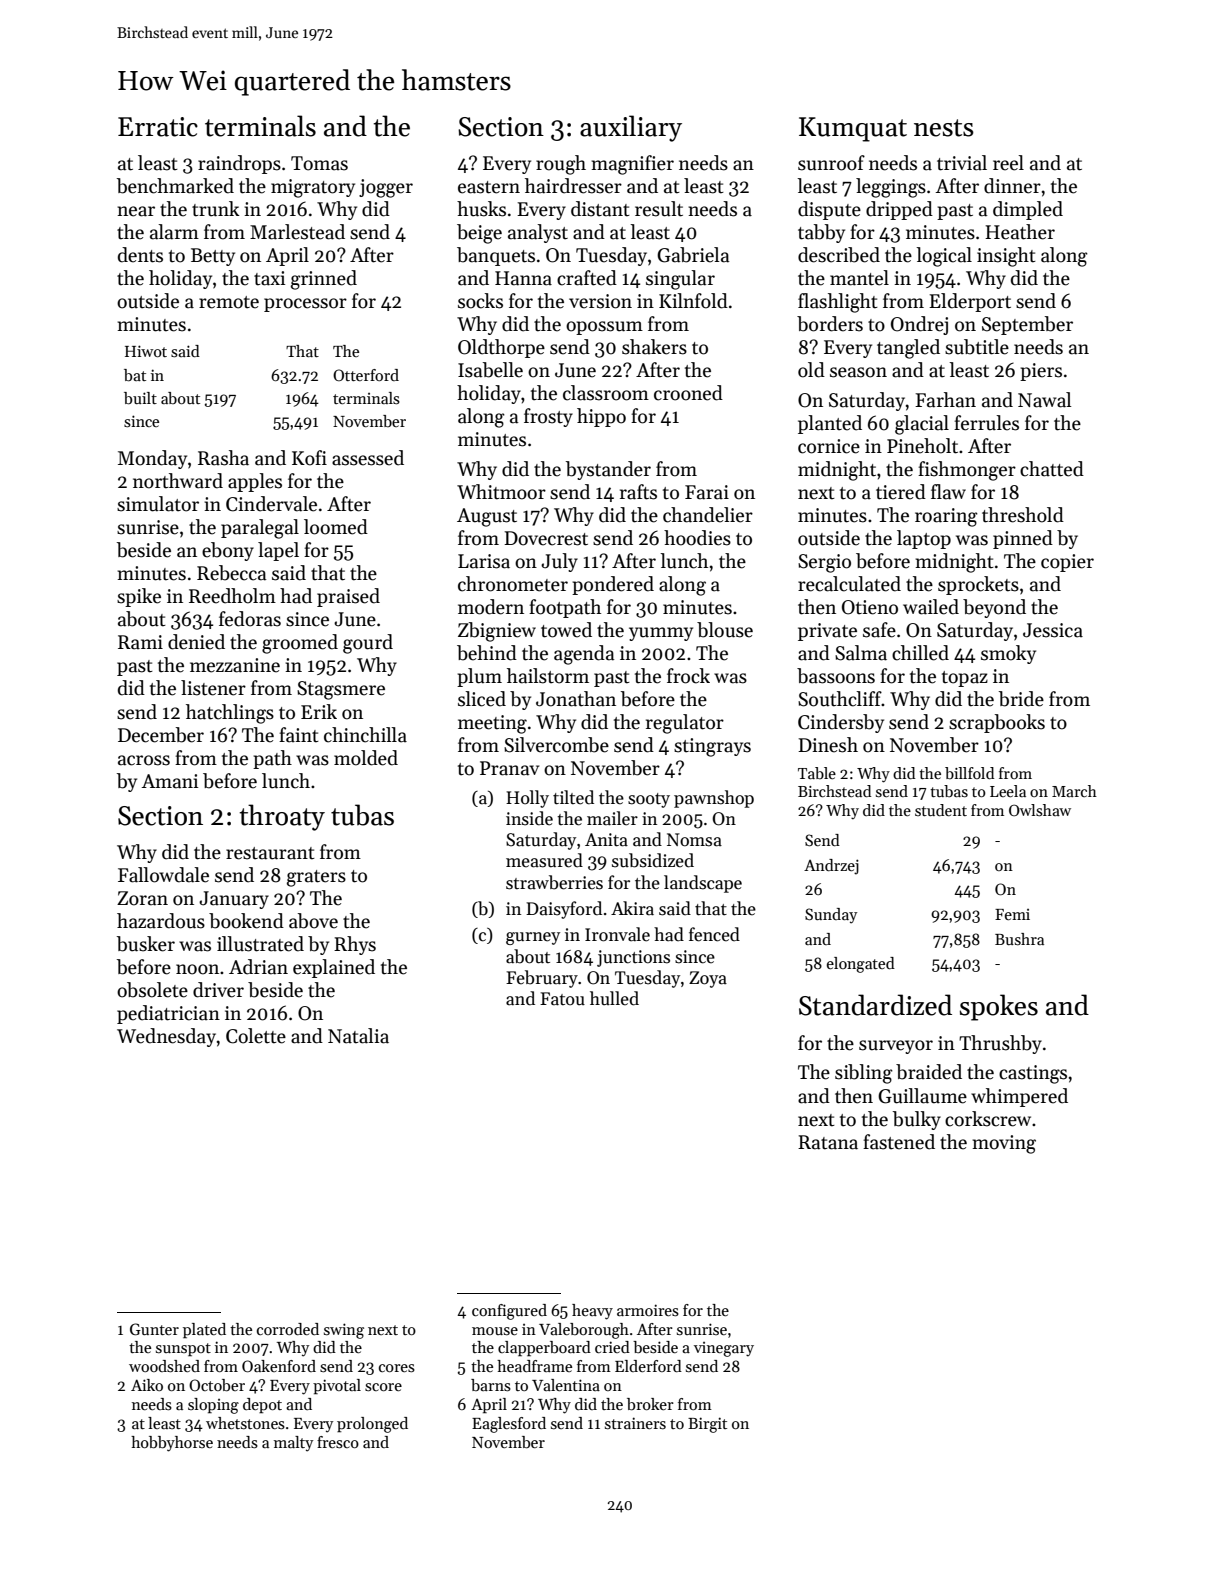 The height and width of the image is (1572, 1214). What do you see at coordinates (293, 1444) in the image?
I see `malty` at bounding box center [293, 1444].
